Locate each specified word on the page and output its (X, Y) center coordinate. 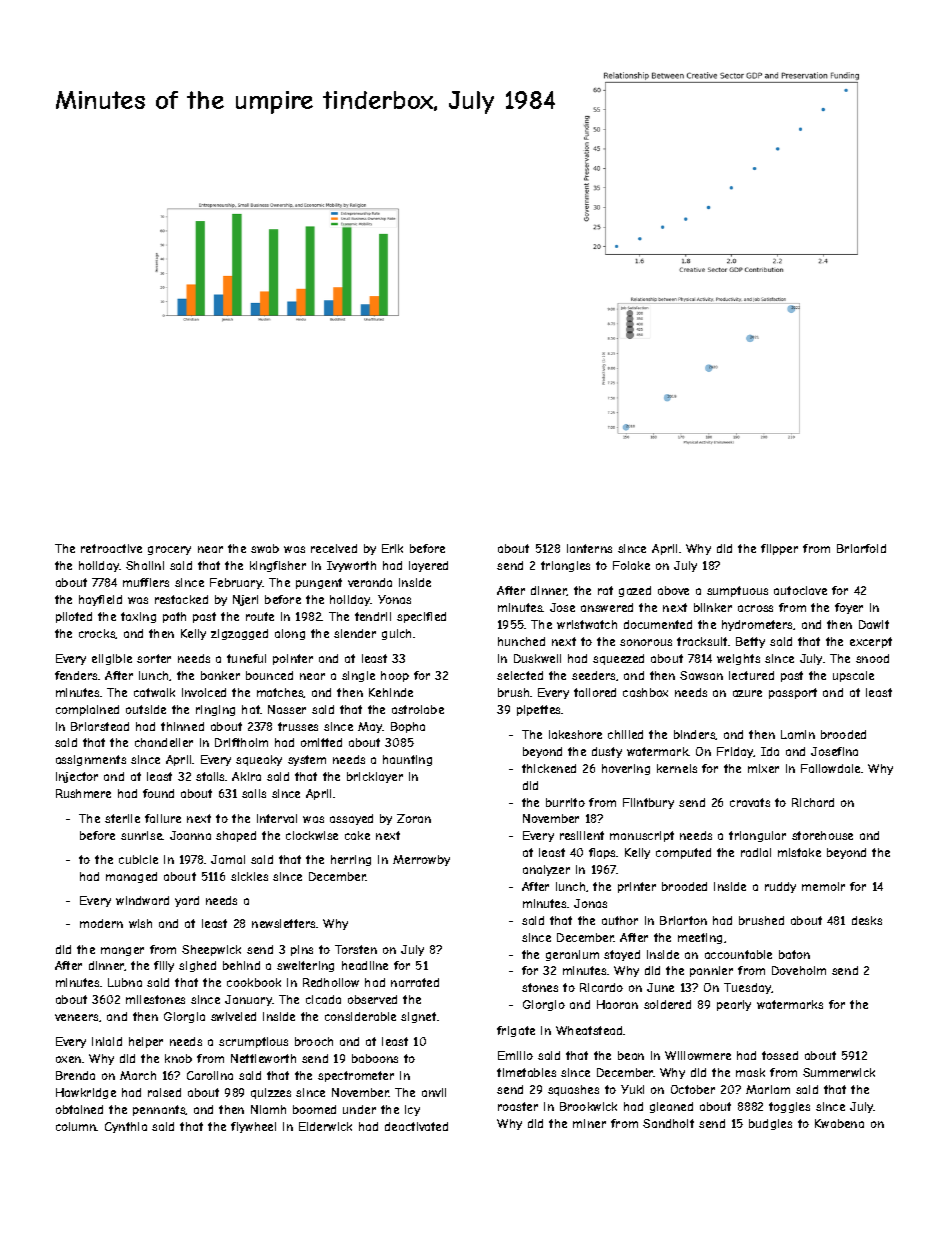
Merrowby (421, 860)
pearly (734, 1005)
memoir (823, 886)
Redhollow (331, 982)
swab (265, 548)
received (334, 548)
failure (163, 818)
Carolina (210, 1075)
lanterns (589, 548)
